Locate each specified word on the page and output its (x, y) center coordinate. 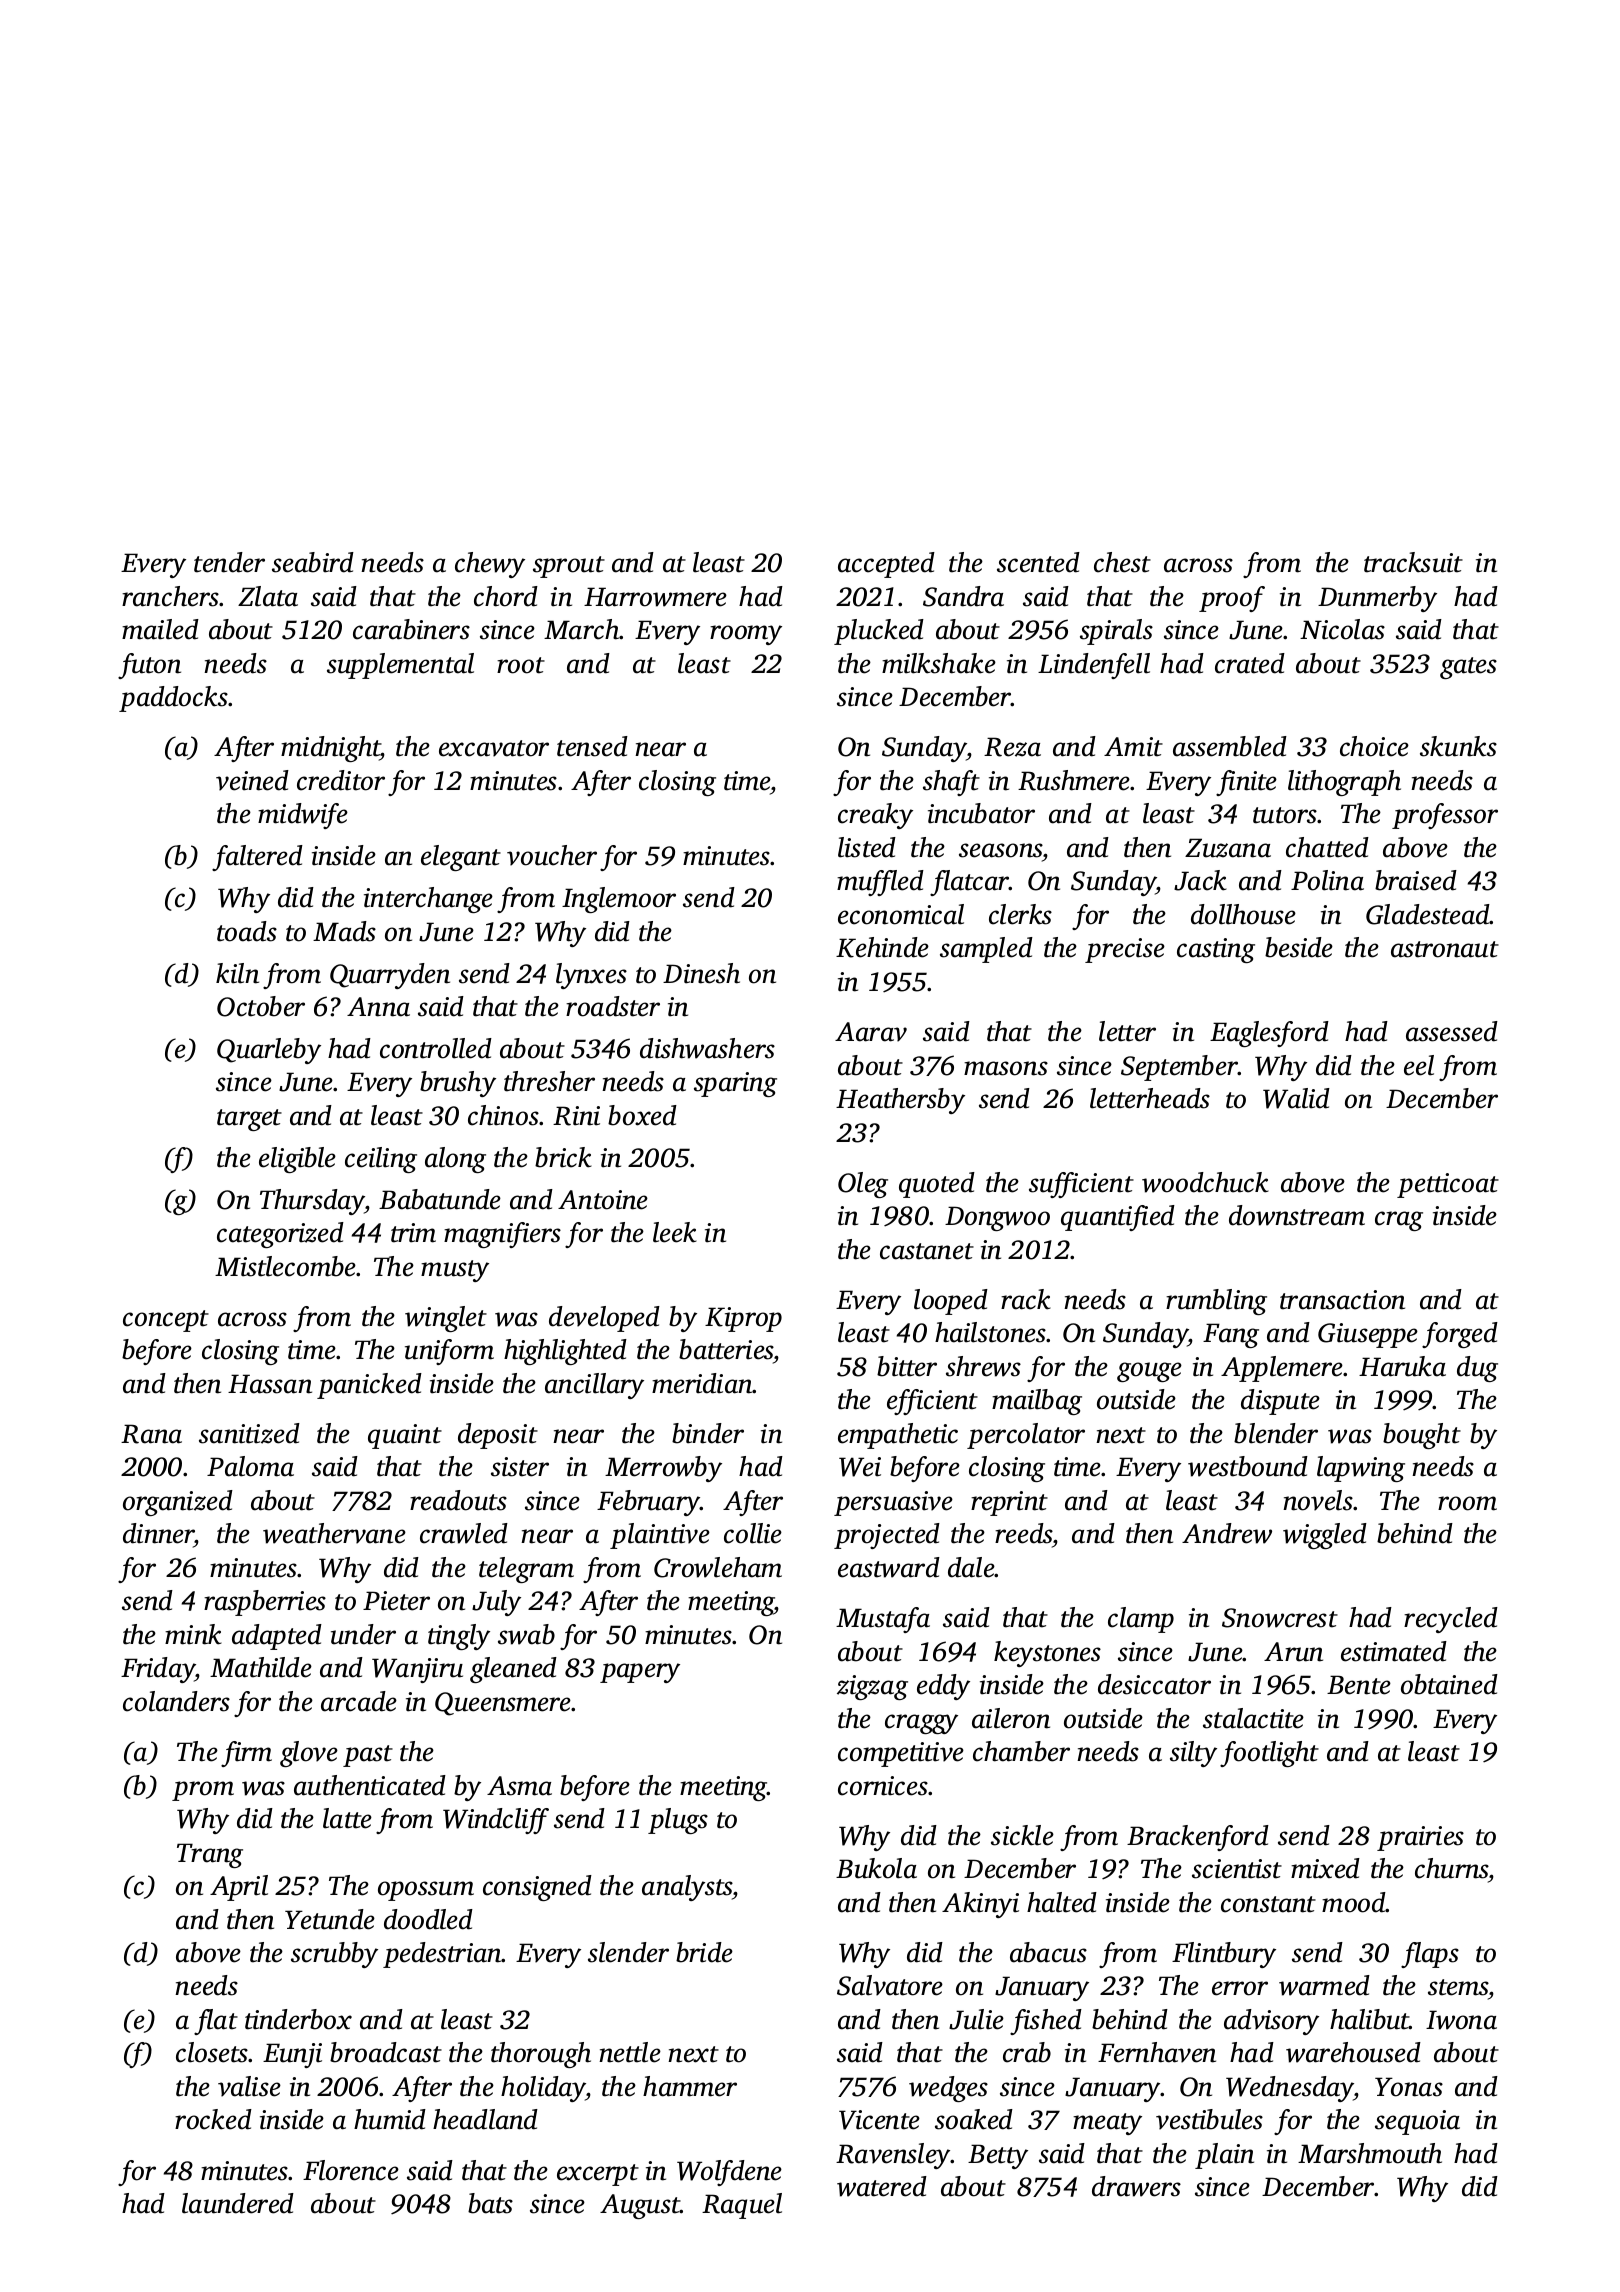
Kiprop (743, 1319)
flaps (1430, 1955)
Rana (151, 1434)
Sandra (963, 596)
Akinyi (980, 1905)
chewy (490, 565)
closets (212, 2052)
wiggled (1325, 1536)
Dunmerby (1377, 599)
